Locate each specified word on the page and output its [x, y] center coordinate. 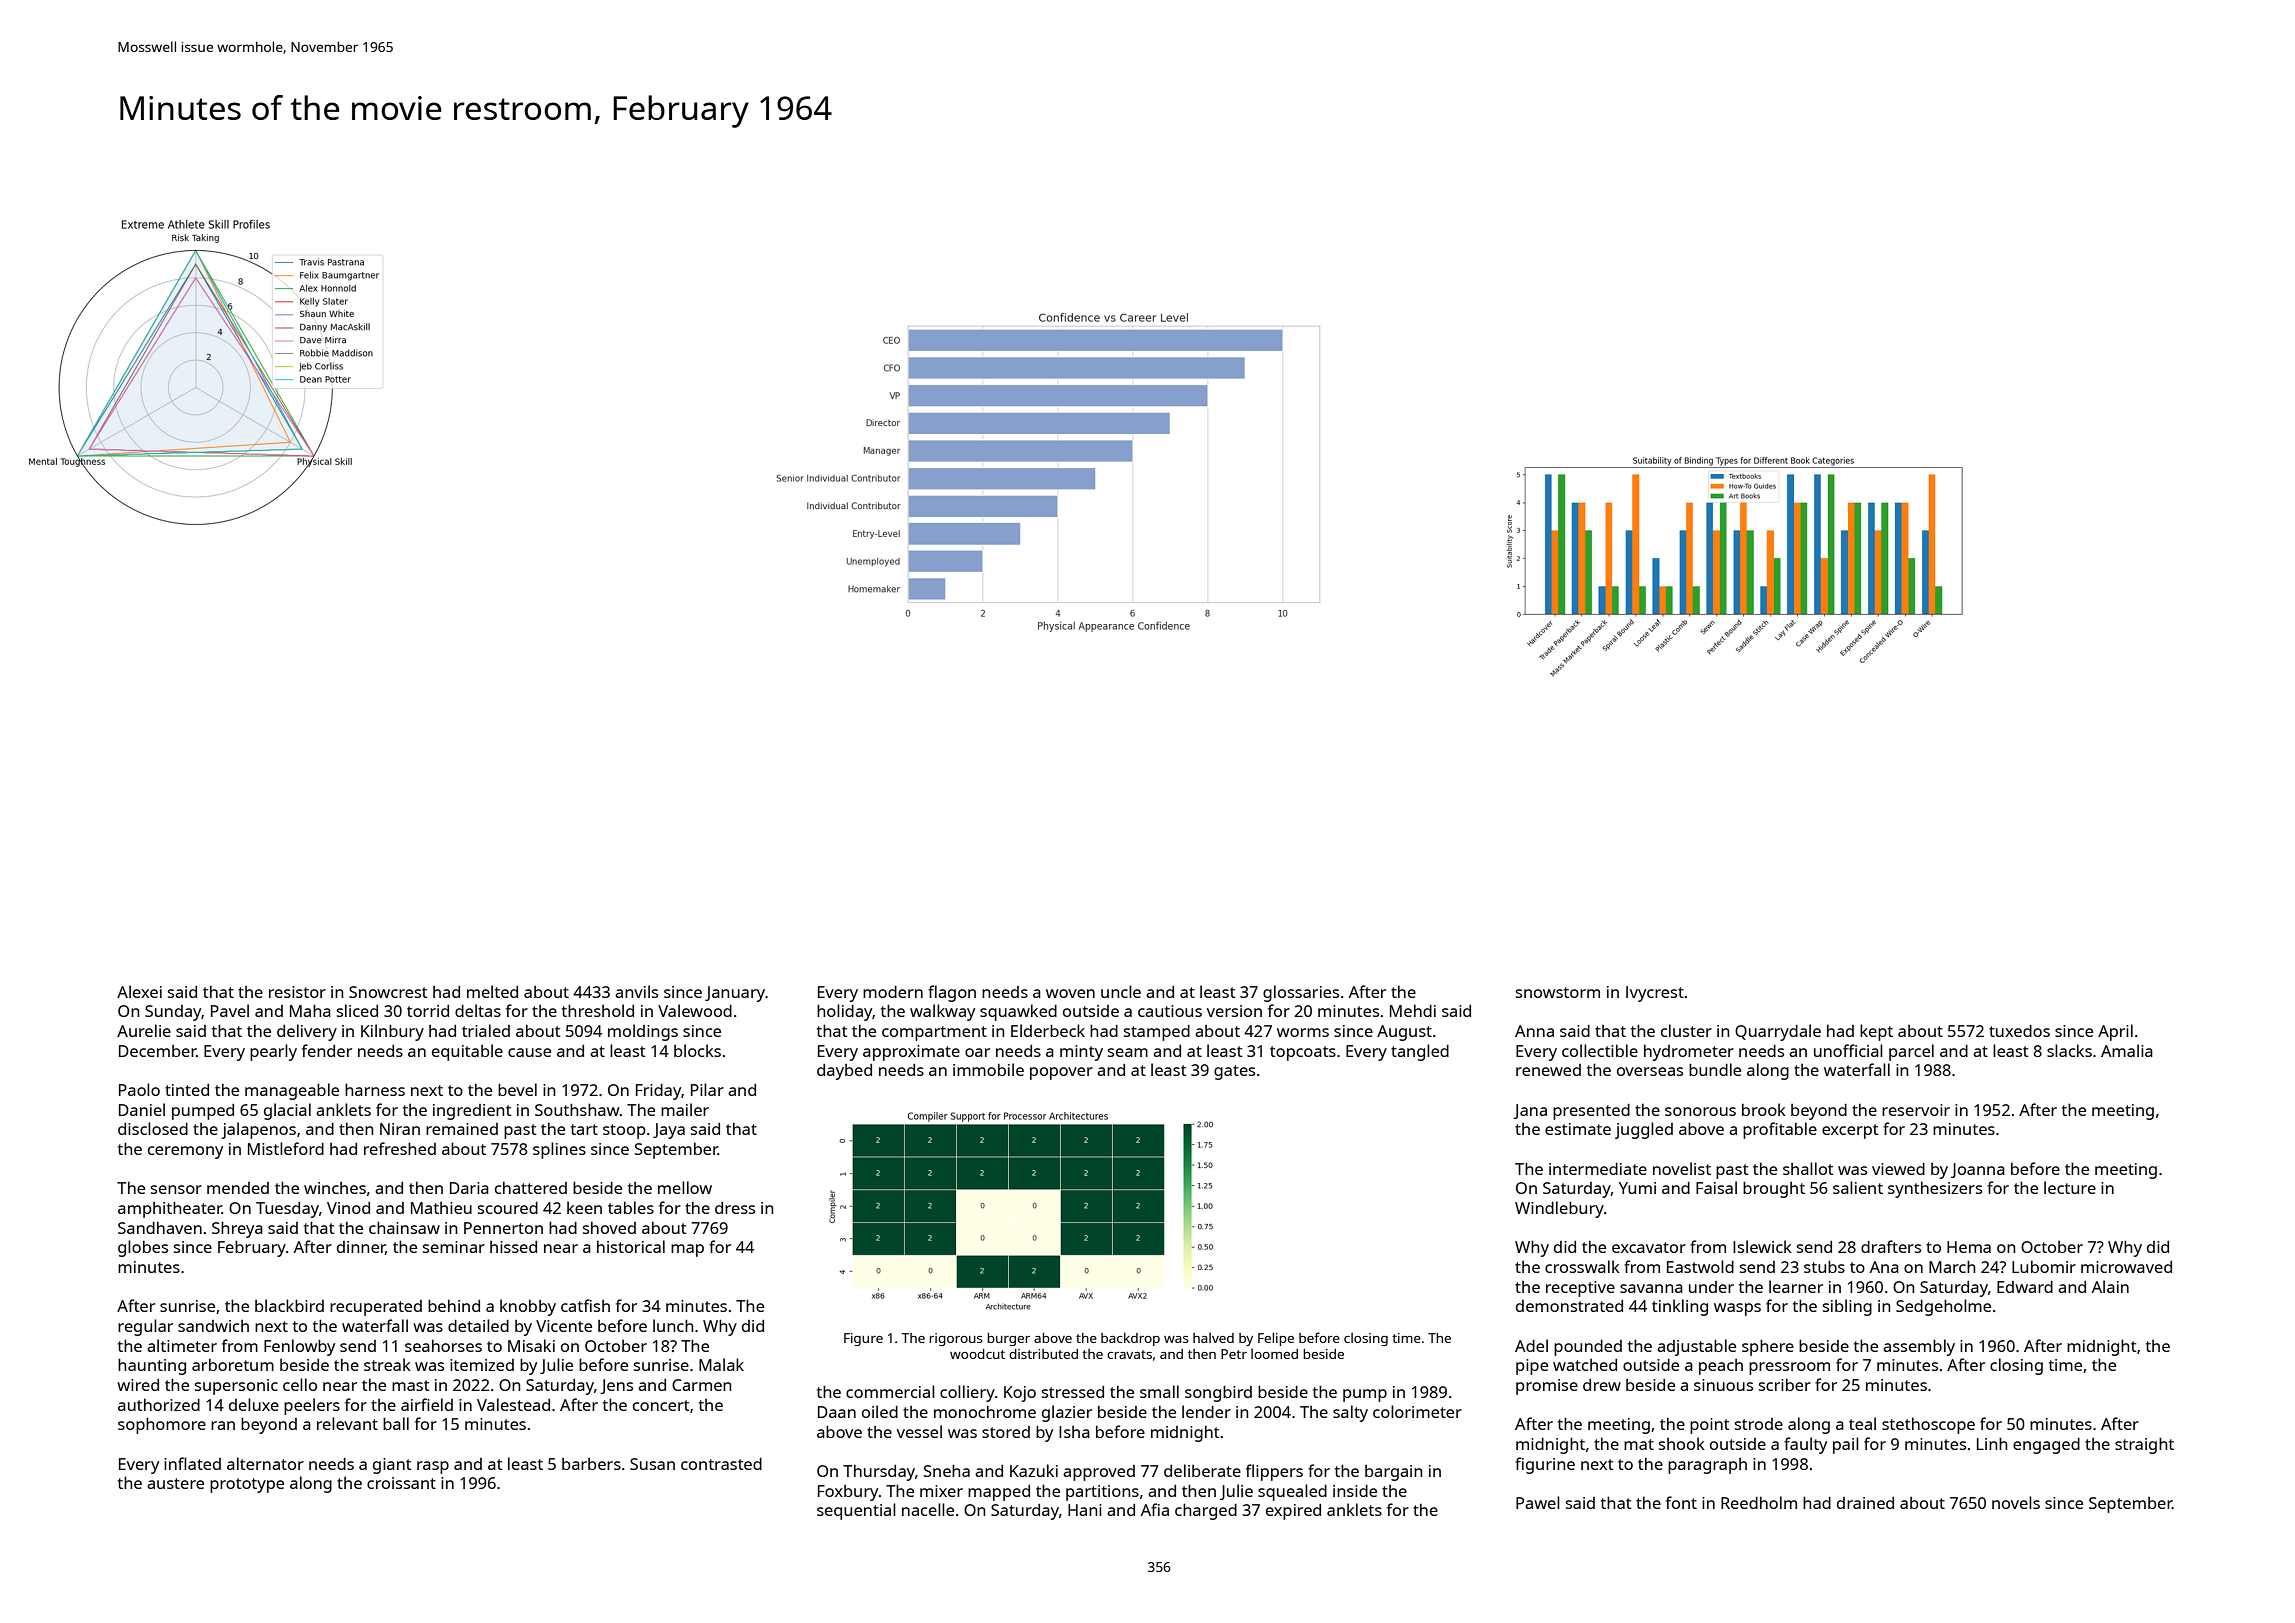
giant [392, 1466]
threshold [598, 1010]
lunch [673, 1325]
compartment [934, 1033]
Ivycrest [1655, 994]
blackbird [289, 1305]
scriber [1785, 1385]
